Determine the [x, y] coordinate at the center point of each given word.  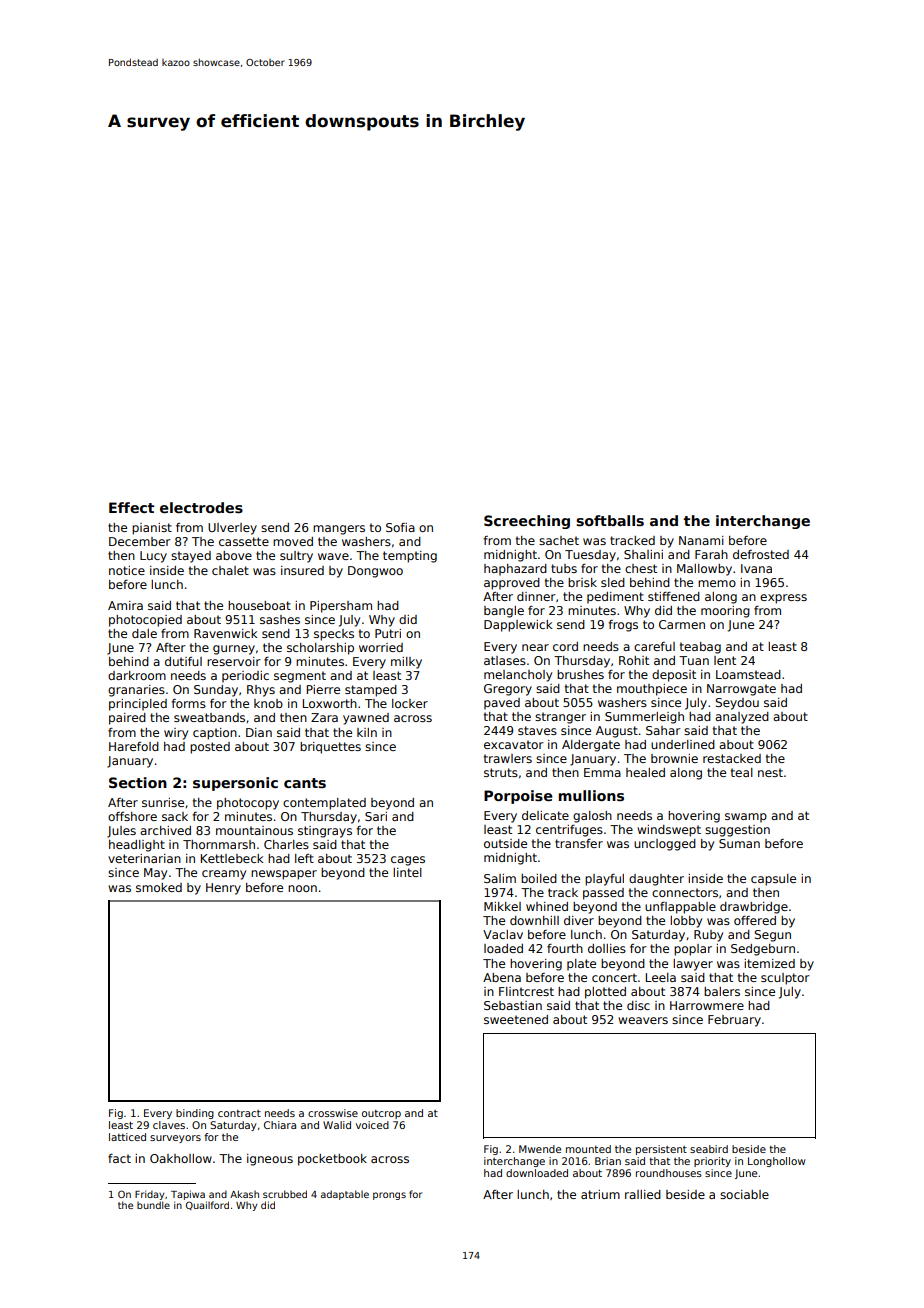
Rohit [634, 660]
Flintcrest [526, 991]
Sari [376, 816]
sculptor [785, 979]
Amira [125, 605]
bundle [153, 1205]
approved [512, 584]
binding [195, 1114]
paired [127, 719]
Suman [739, 843]
